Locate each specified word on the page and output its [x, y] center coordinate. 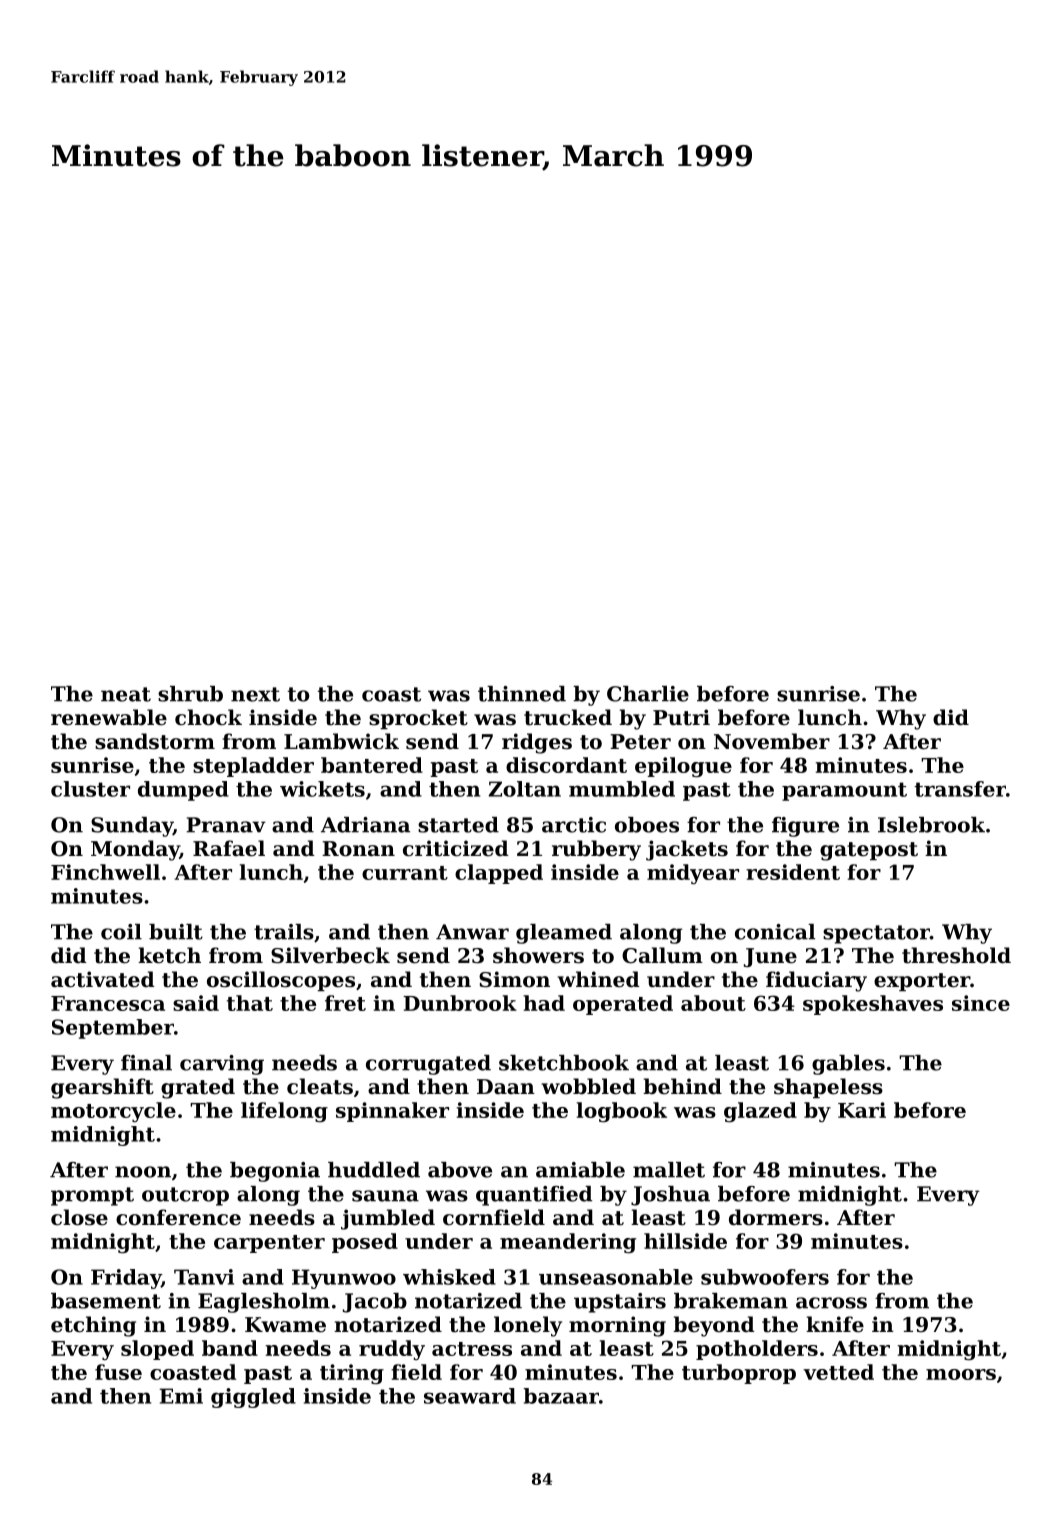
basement [106, 1301]
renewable [109, 717]
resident [793, 872]
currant [405, 873]
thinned [522, 694]
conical [775, 932]
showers [538, 955]
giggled [253, 1398]
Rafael [229, 848]
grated [198, 1088]
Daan [506, 1086]
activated [103, 979]
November [772, 741]
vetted [838, 1372]
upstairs [620, 1303]
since [981, 1003]
